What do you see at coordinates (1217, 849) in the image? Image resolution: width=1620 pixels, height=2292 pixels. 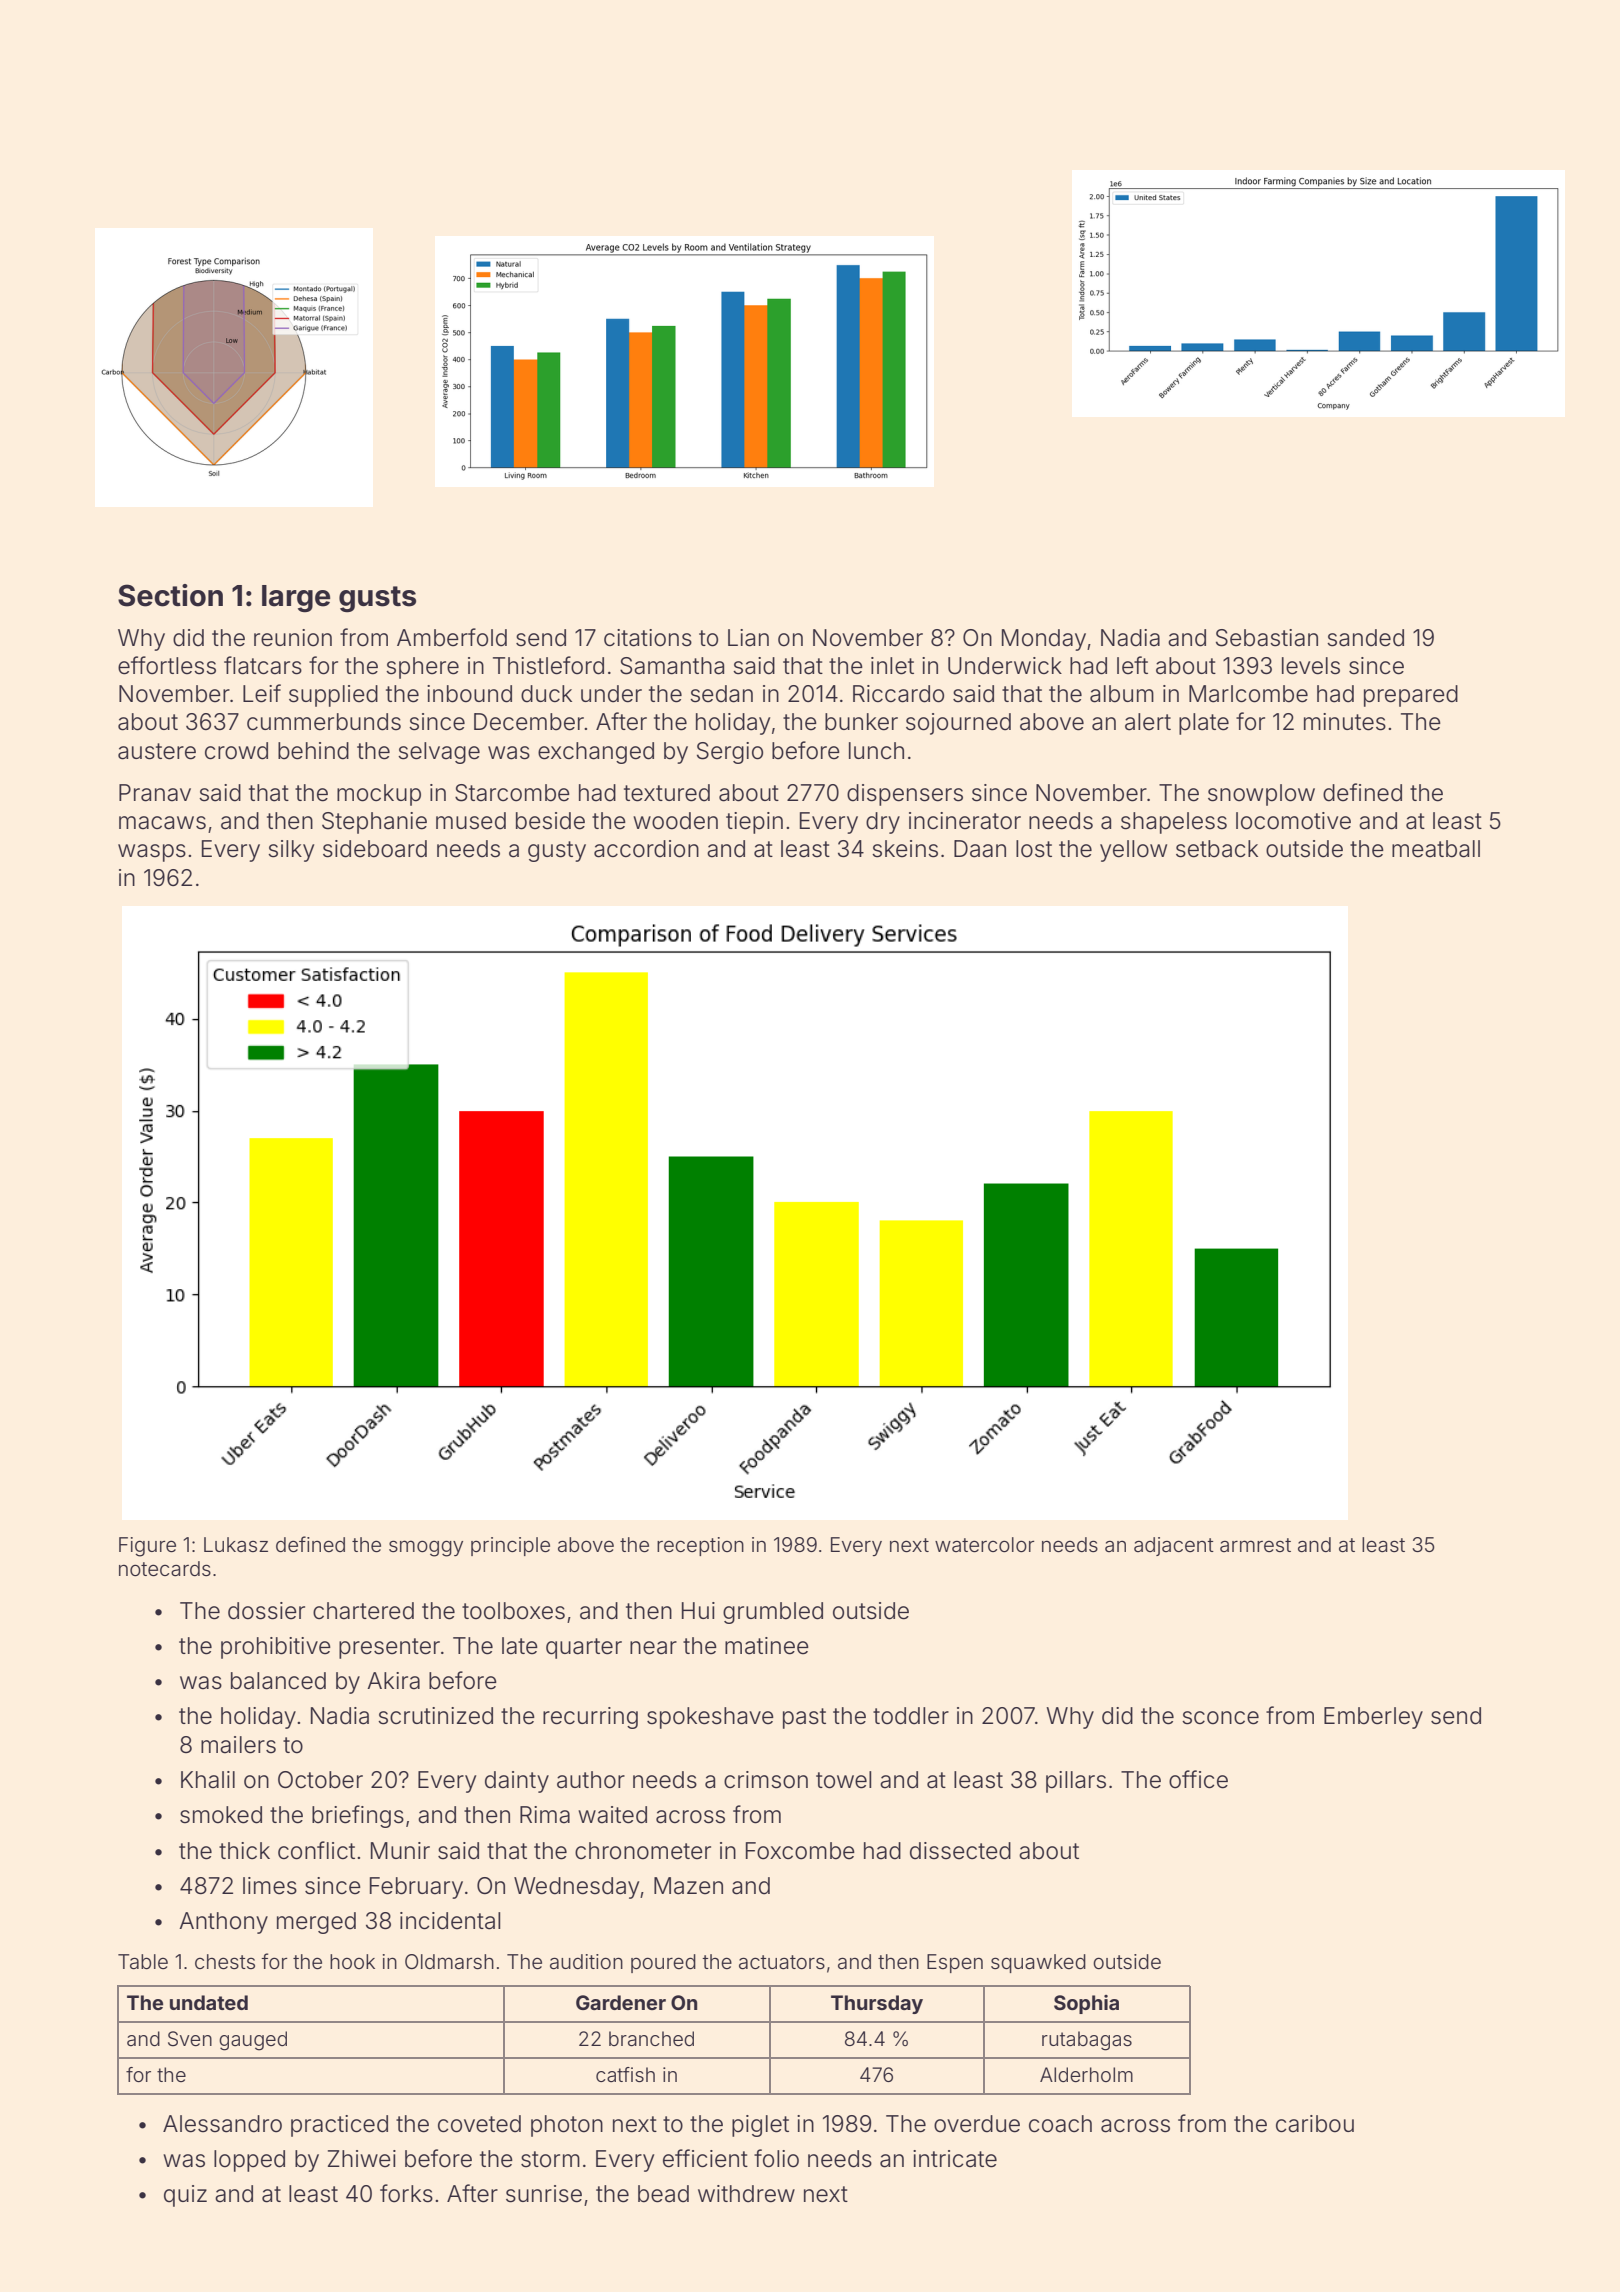 I see `setback` at bounding box center [1217, 849].
